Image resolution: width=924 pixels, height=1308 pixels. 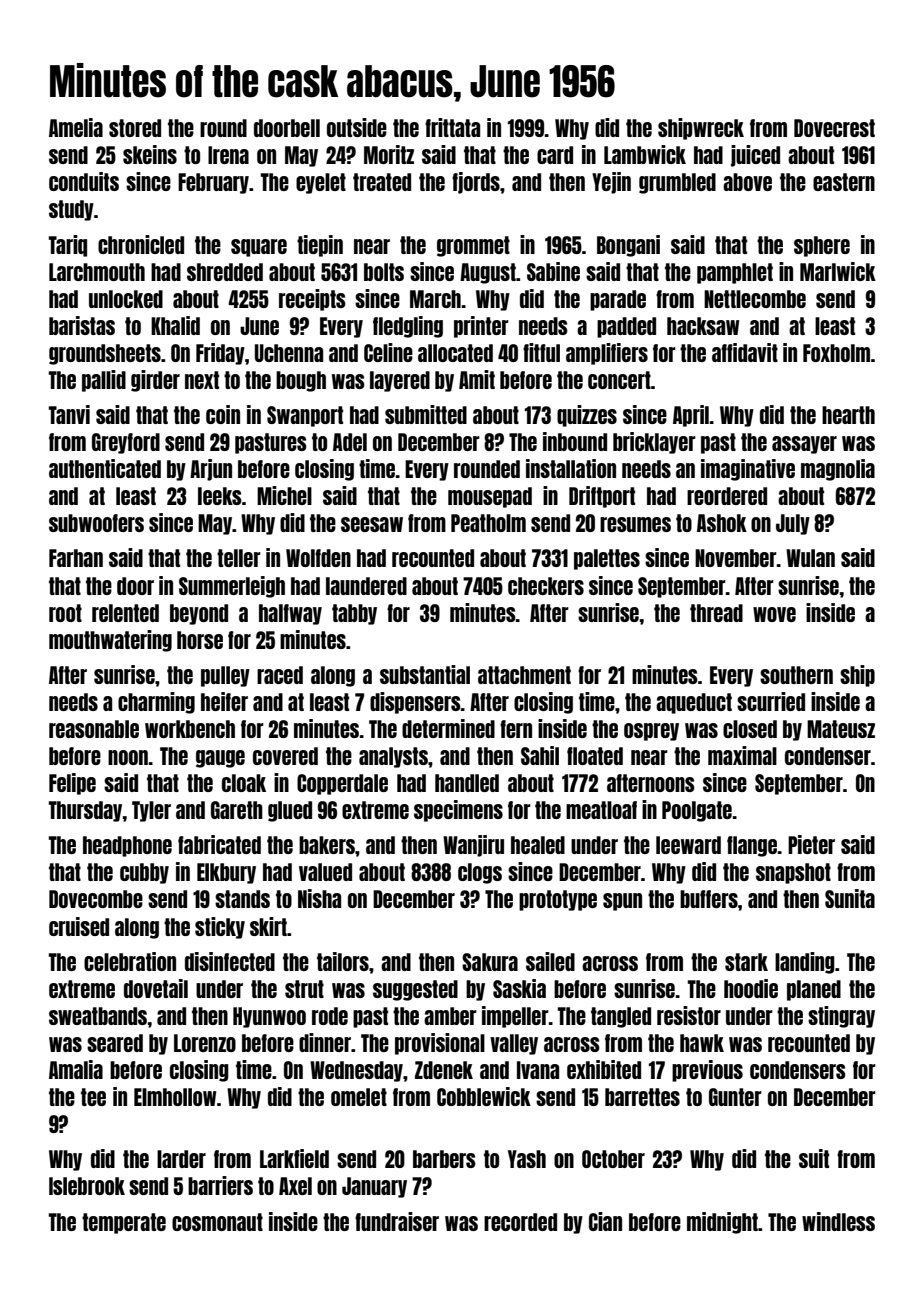 I want to click on fundraiser, so click(x=397, y=1221).
